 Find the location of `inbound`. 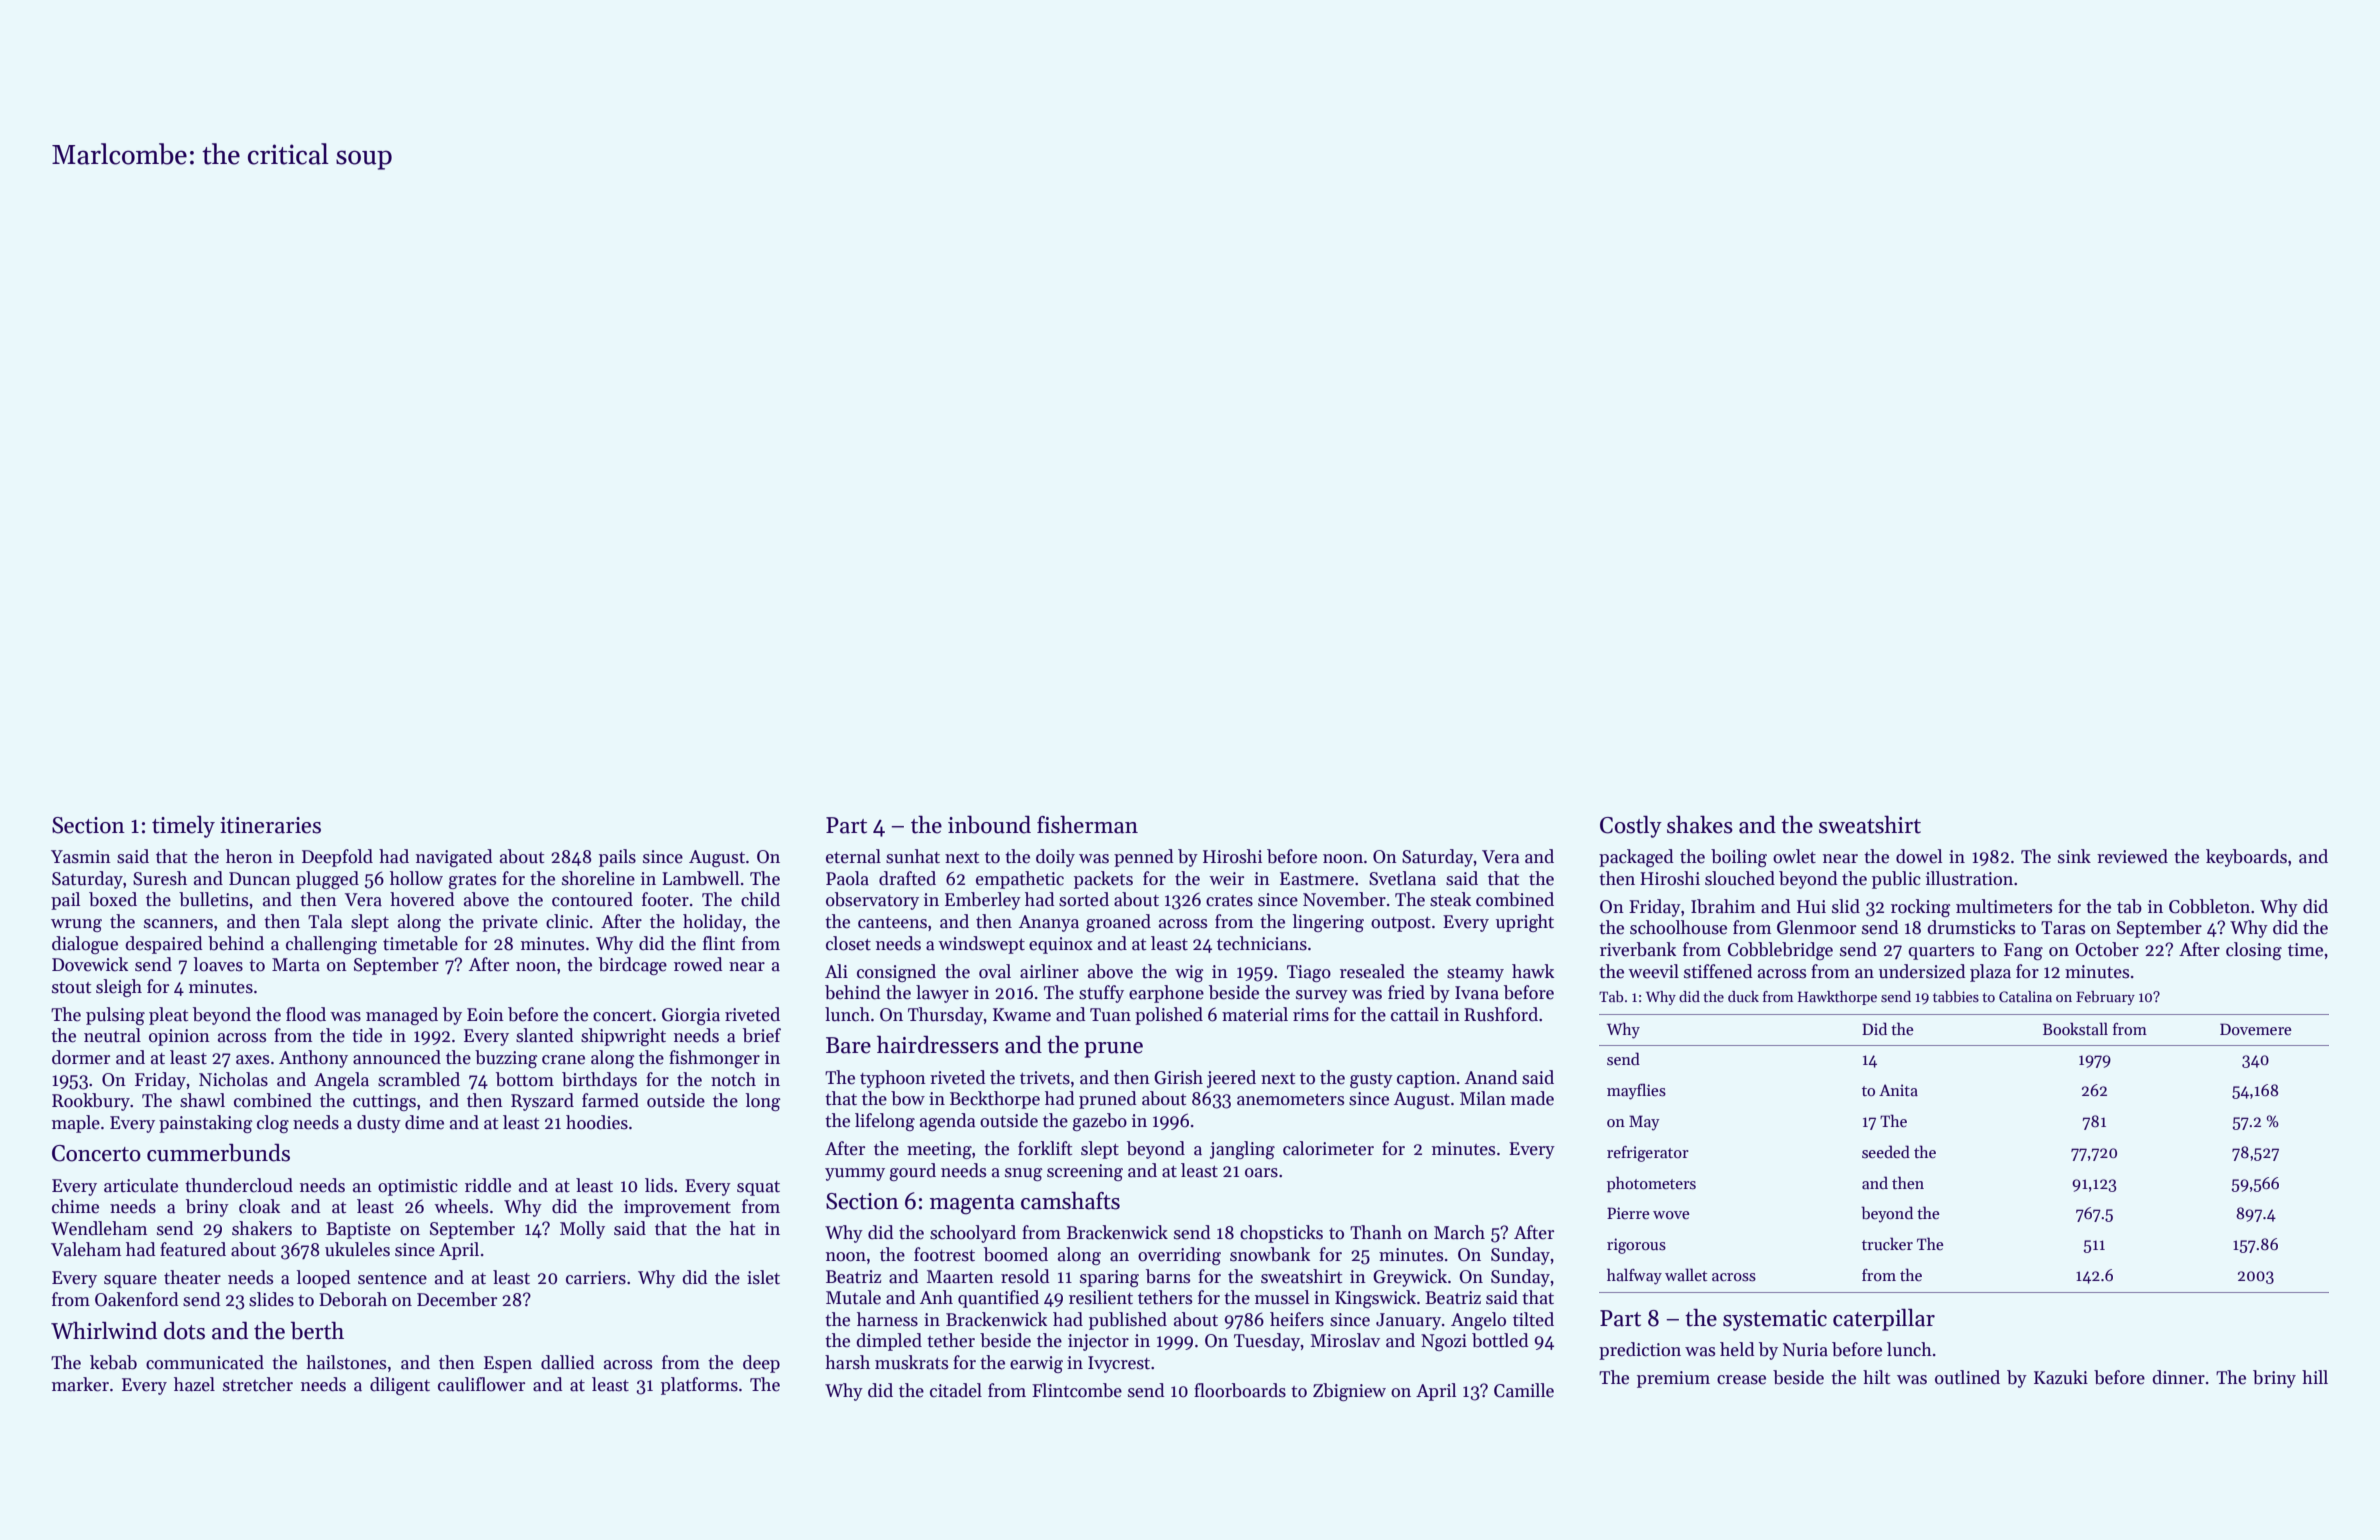

inbound is located at coordinates (989, 825).
